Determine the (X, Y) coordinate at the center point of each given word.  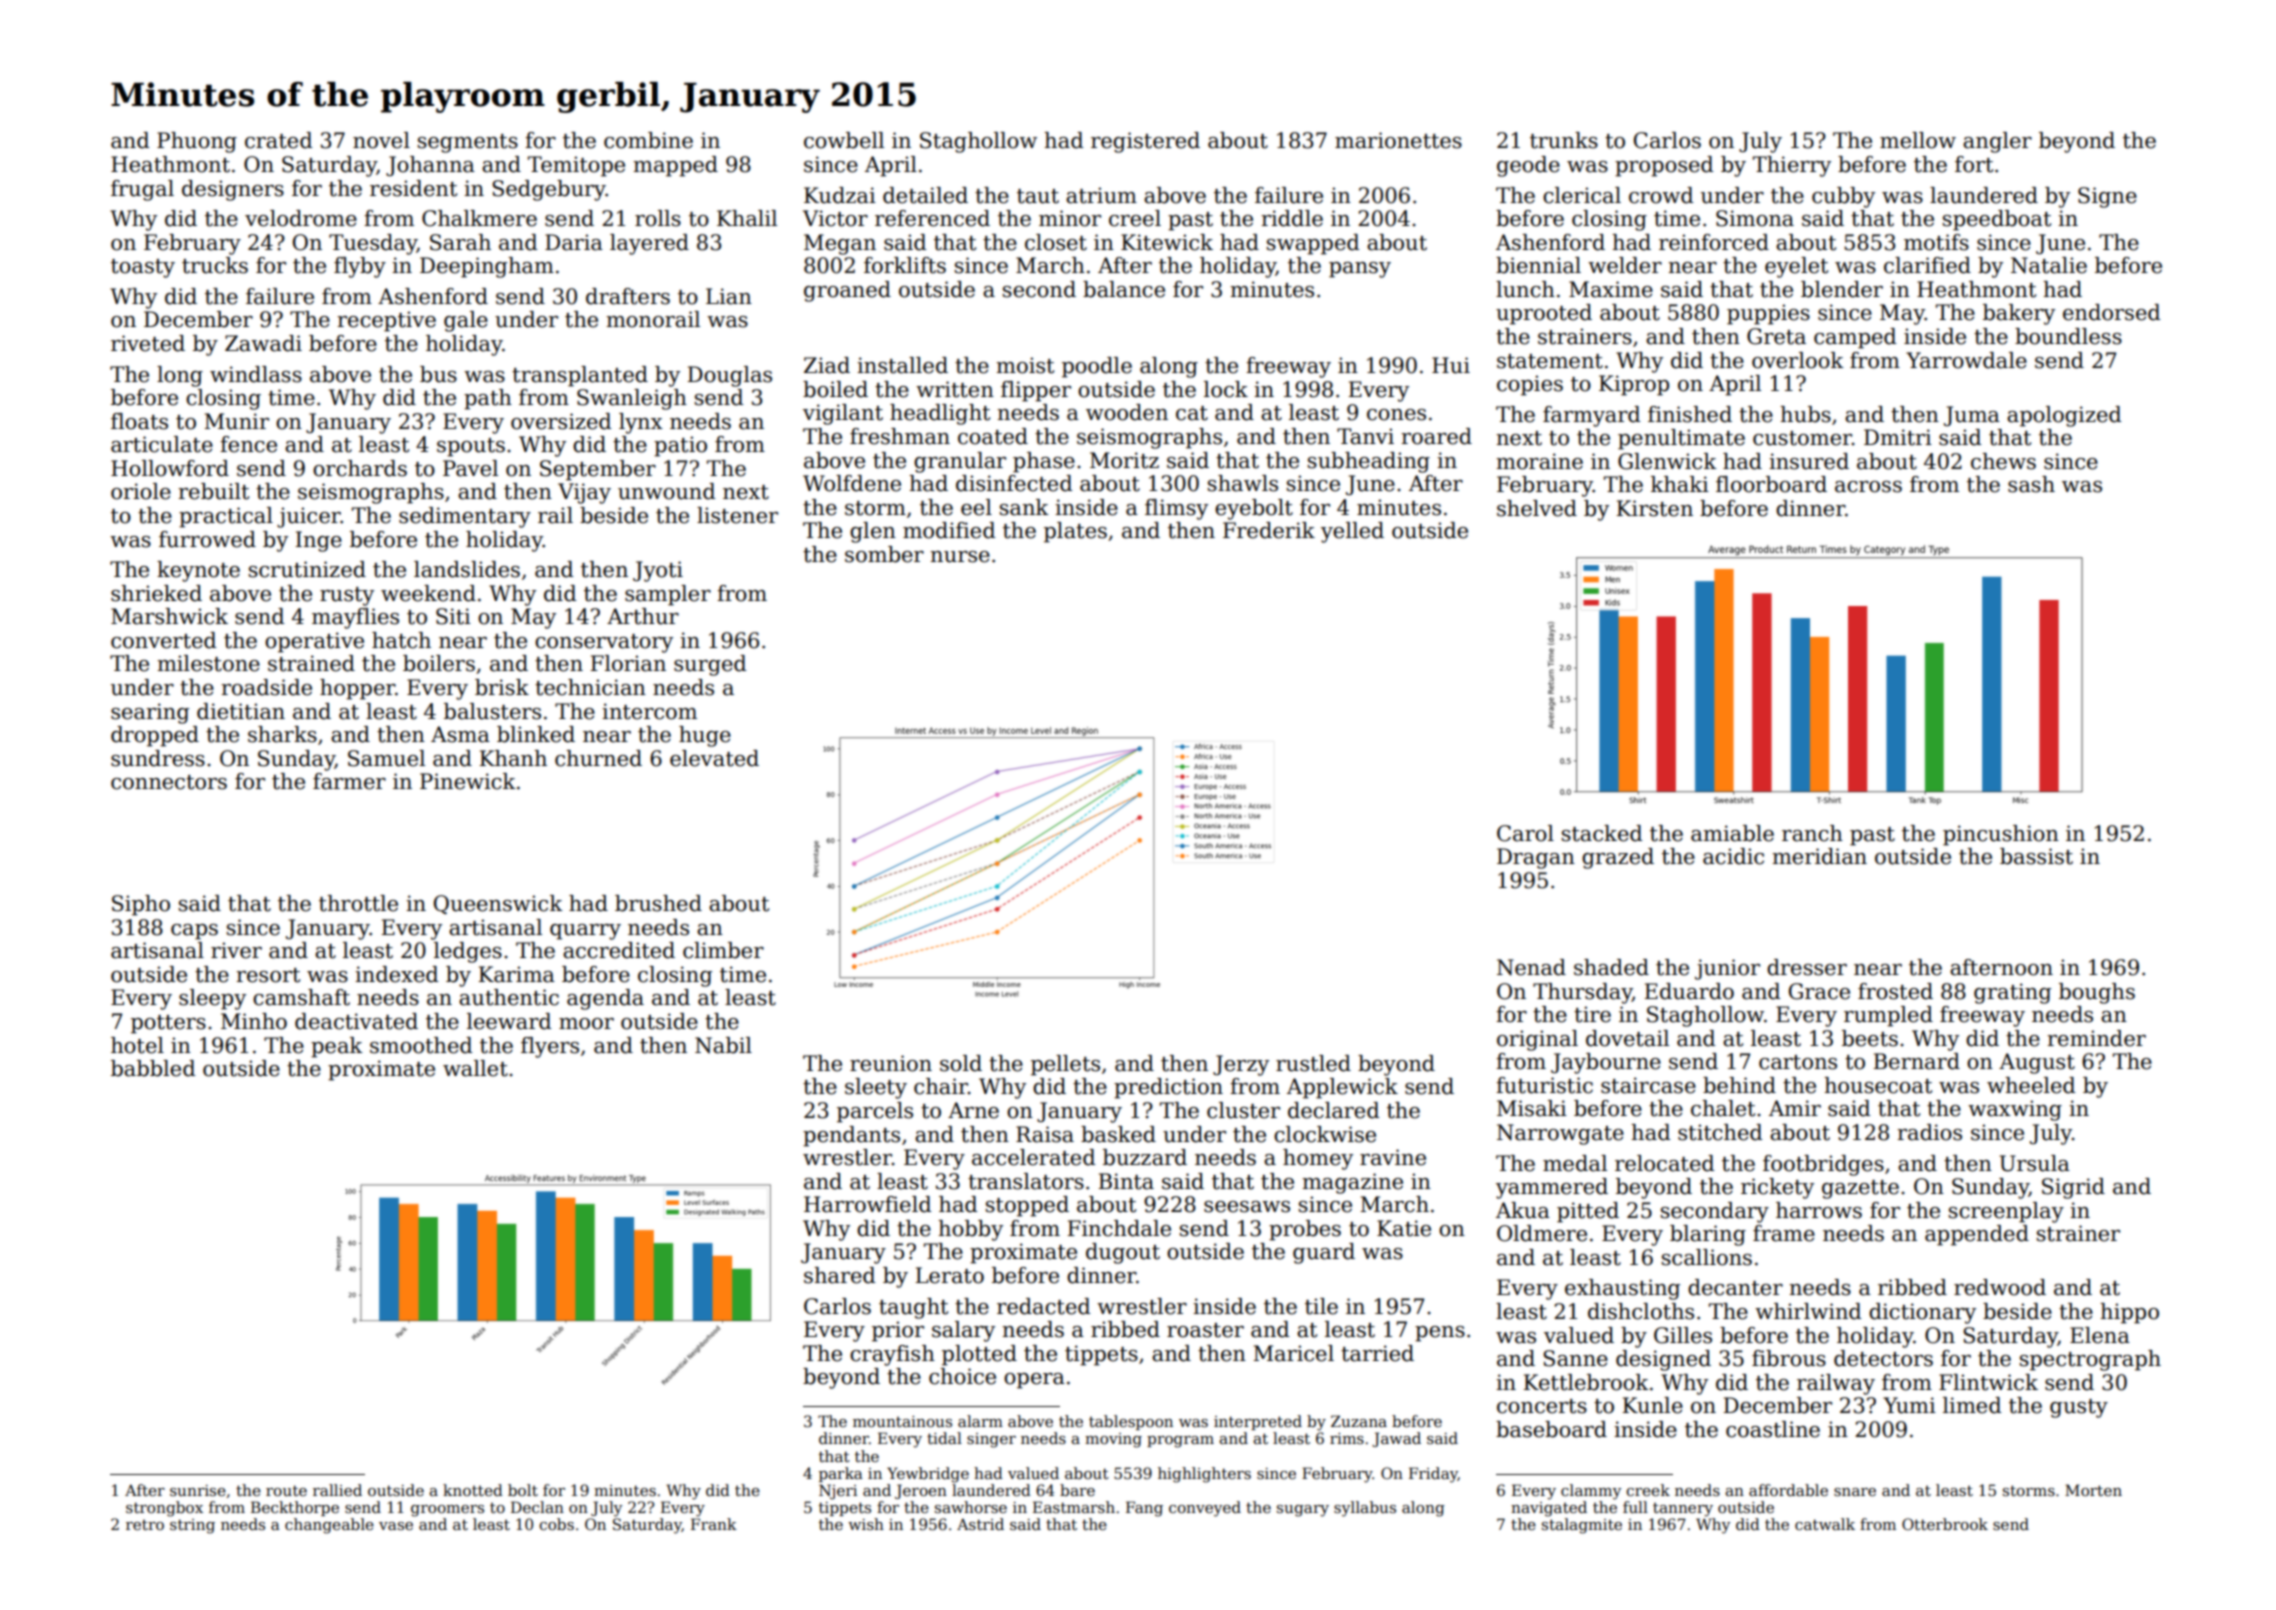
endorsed (2112, 312)
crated (279, 140)
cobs (556, 1524)
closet (1056, 242)
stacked (1602, 833)
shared (840, 1275)
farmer (349, 781)
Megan (840, 244)
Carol (1525, 833)
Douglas (729, 376)
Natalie (2049, 265)
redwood (2000, 1287)
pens (1440, 1334)
